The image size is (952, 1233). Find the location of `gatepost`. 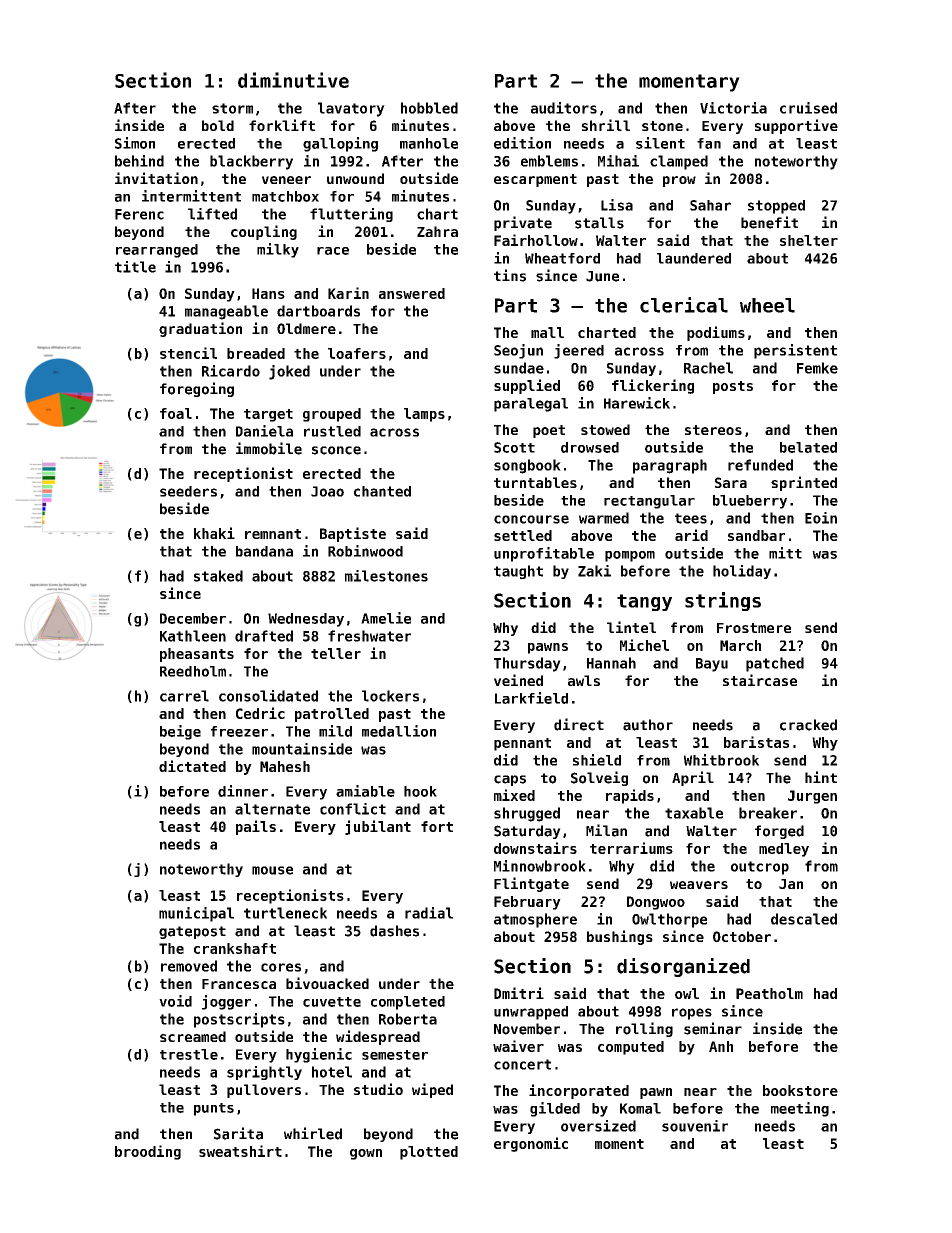

gatepost is located at coordinates (192, 932).
